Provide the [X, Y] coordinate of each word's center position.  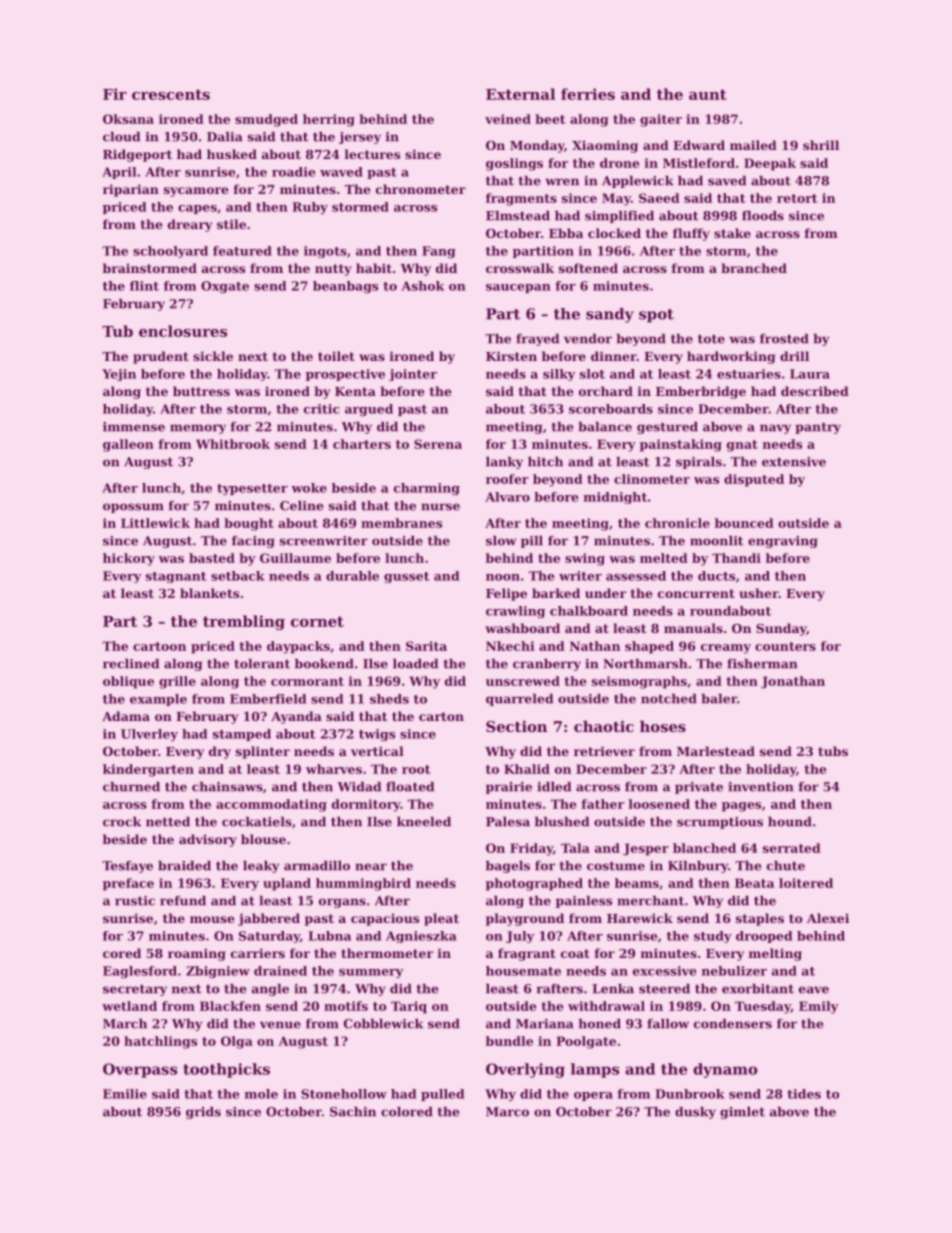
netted [168, 822]
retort [797, 198]
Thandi [736, 558]
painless [584, 902]
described [815, 391]
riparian [131, 190]
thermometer [387, 953]
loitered [806, 883]
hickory [129, 559]
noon [503, 577]
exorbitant [758, 989]
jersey [360, 138]
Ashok [422, 286]
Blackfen [230, 1006]
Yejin [119, 375]
